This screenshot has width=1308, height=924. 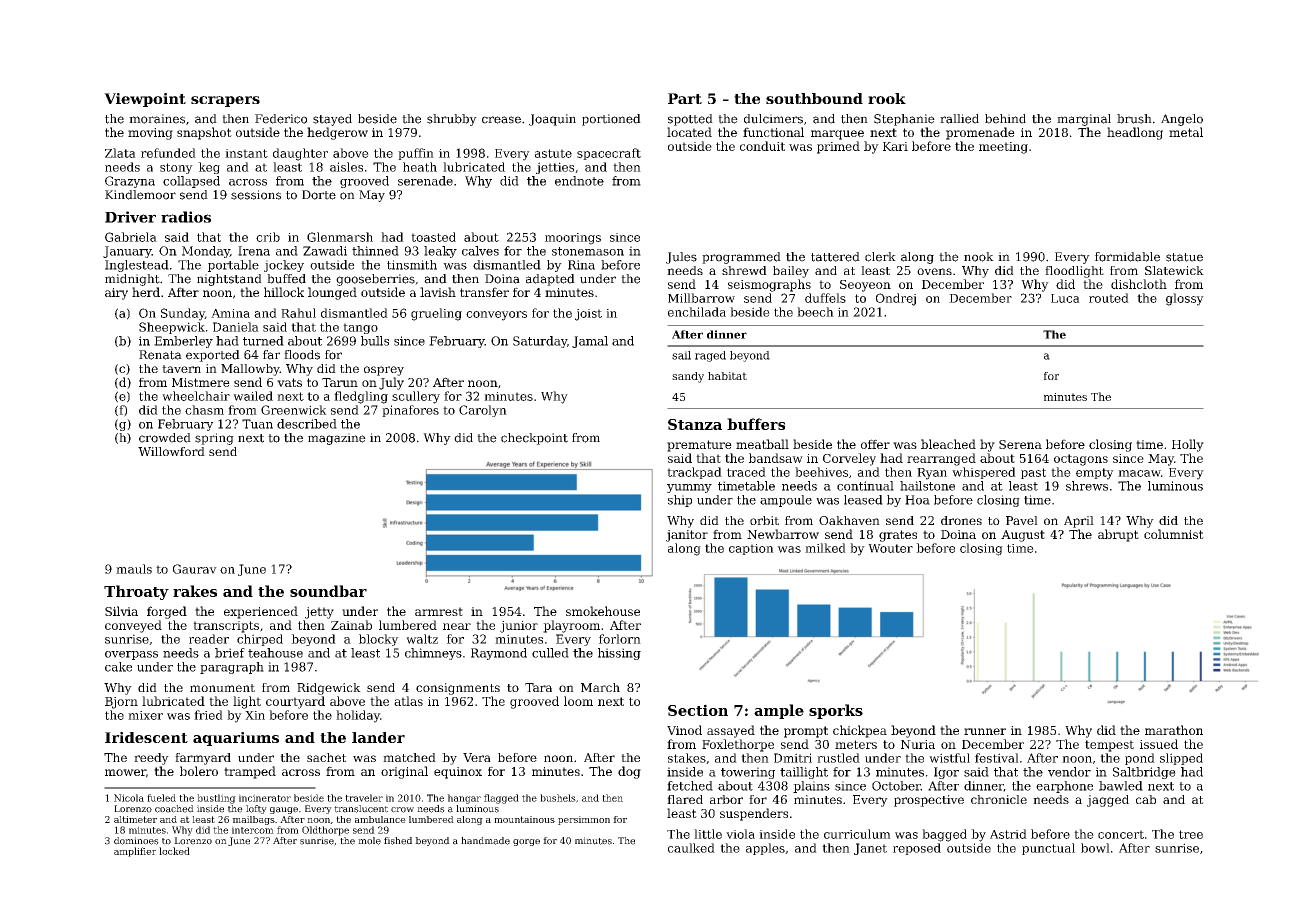 I want to click on abrupt, so click(x=1118, y=535).
